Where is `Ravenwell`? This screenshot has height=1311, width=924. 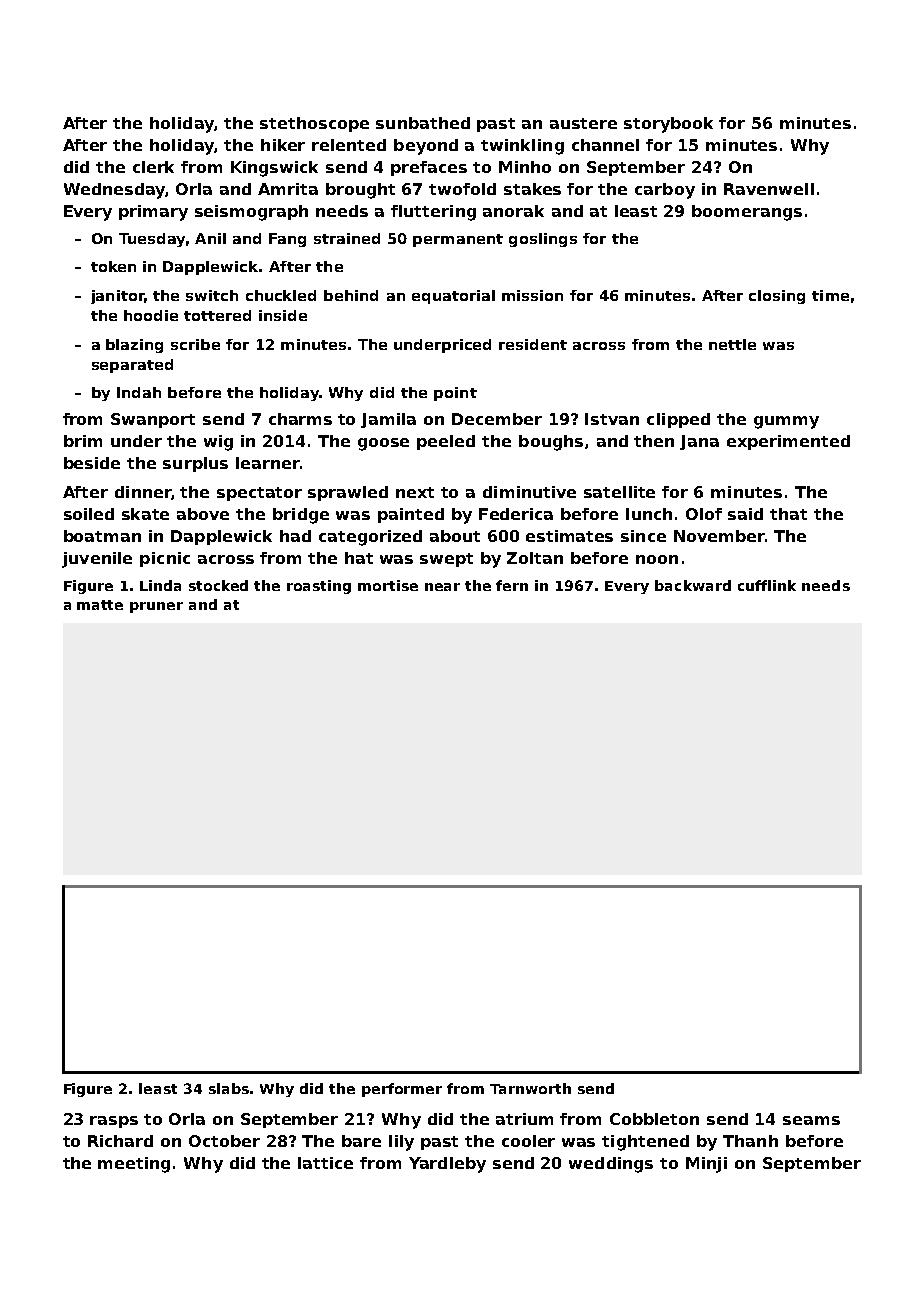
Ravenwell is located at coordinates (769, 189).
